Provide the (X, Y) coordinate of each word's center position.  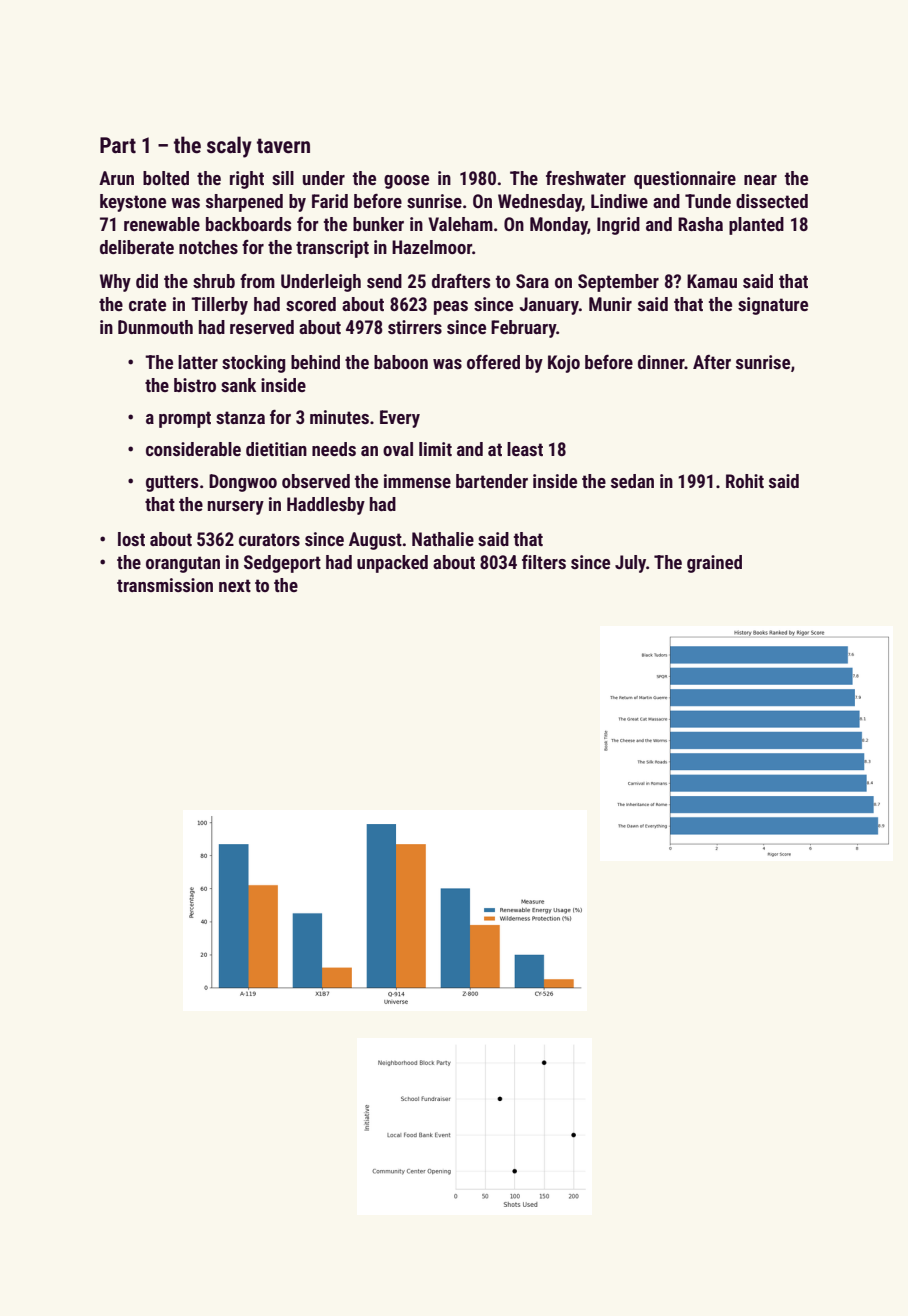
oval (398, 449)
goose (406, 182)
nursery (236, 508)
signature (773, 306)
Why (115, 283)
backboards (248, 224)
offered (493, 362)
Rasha (700, 224)
